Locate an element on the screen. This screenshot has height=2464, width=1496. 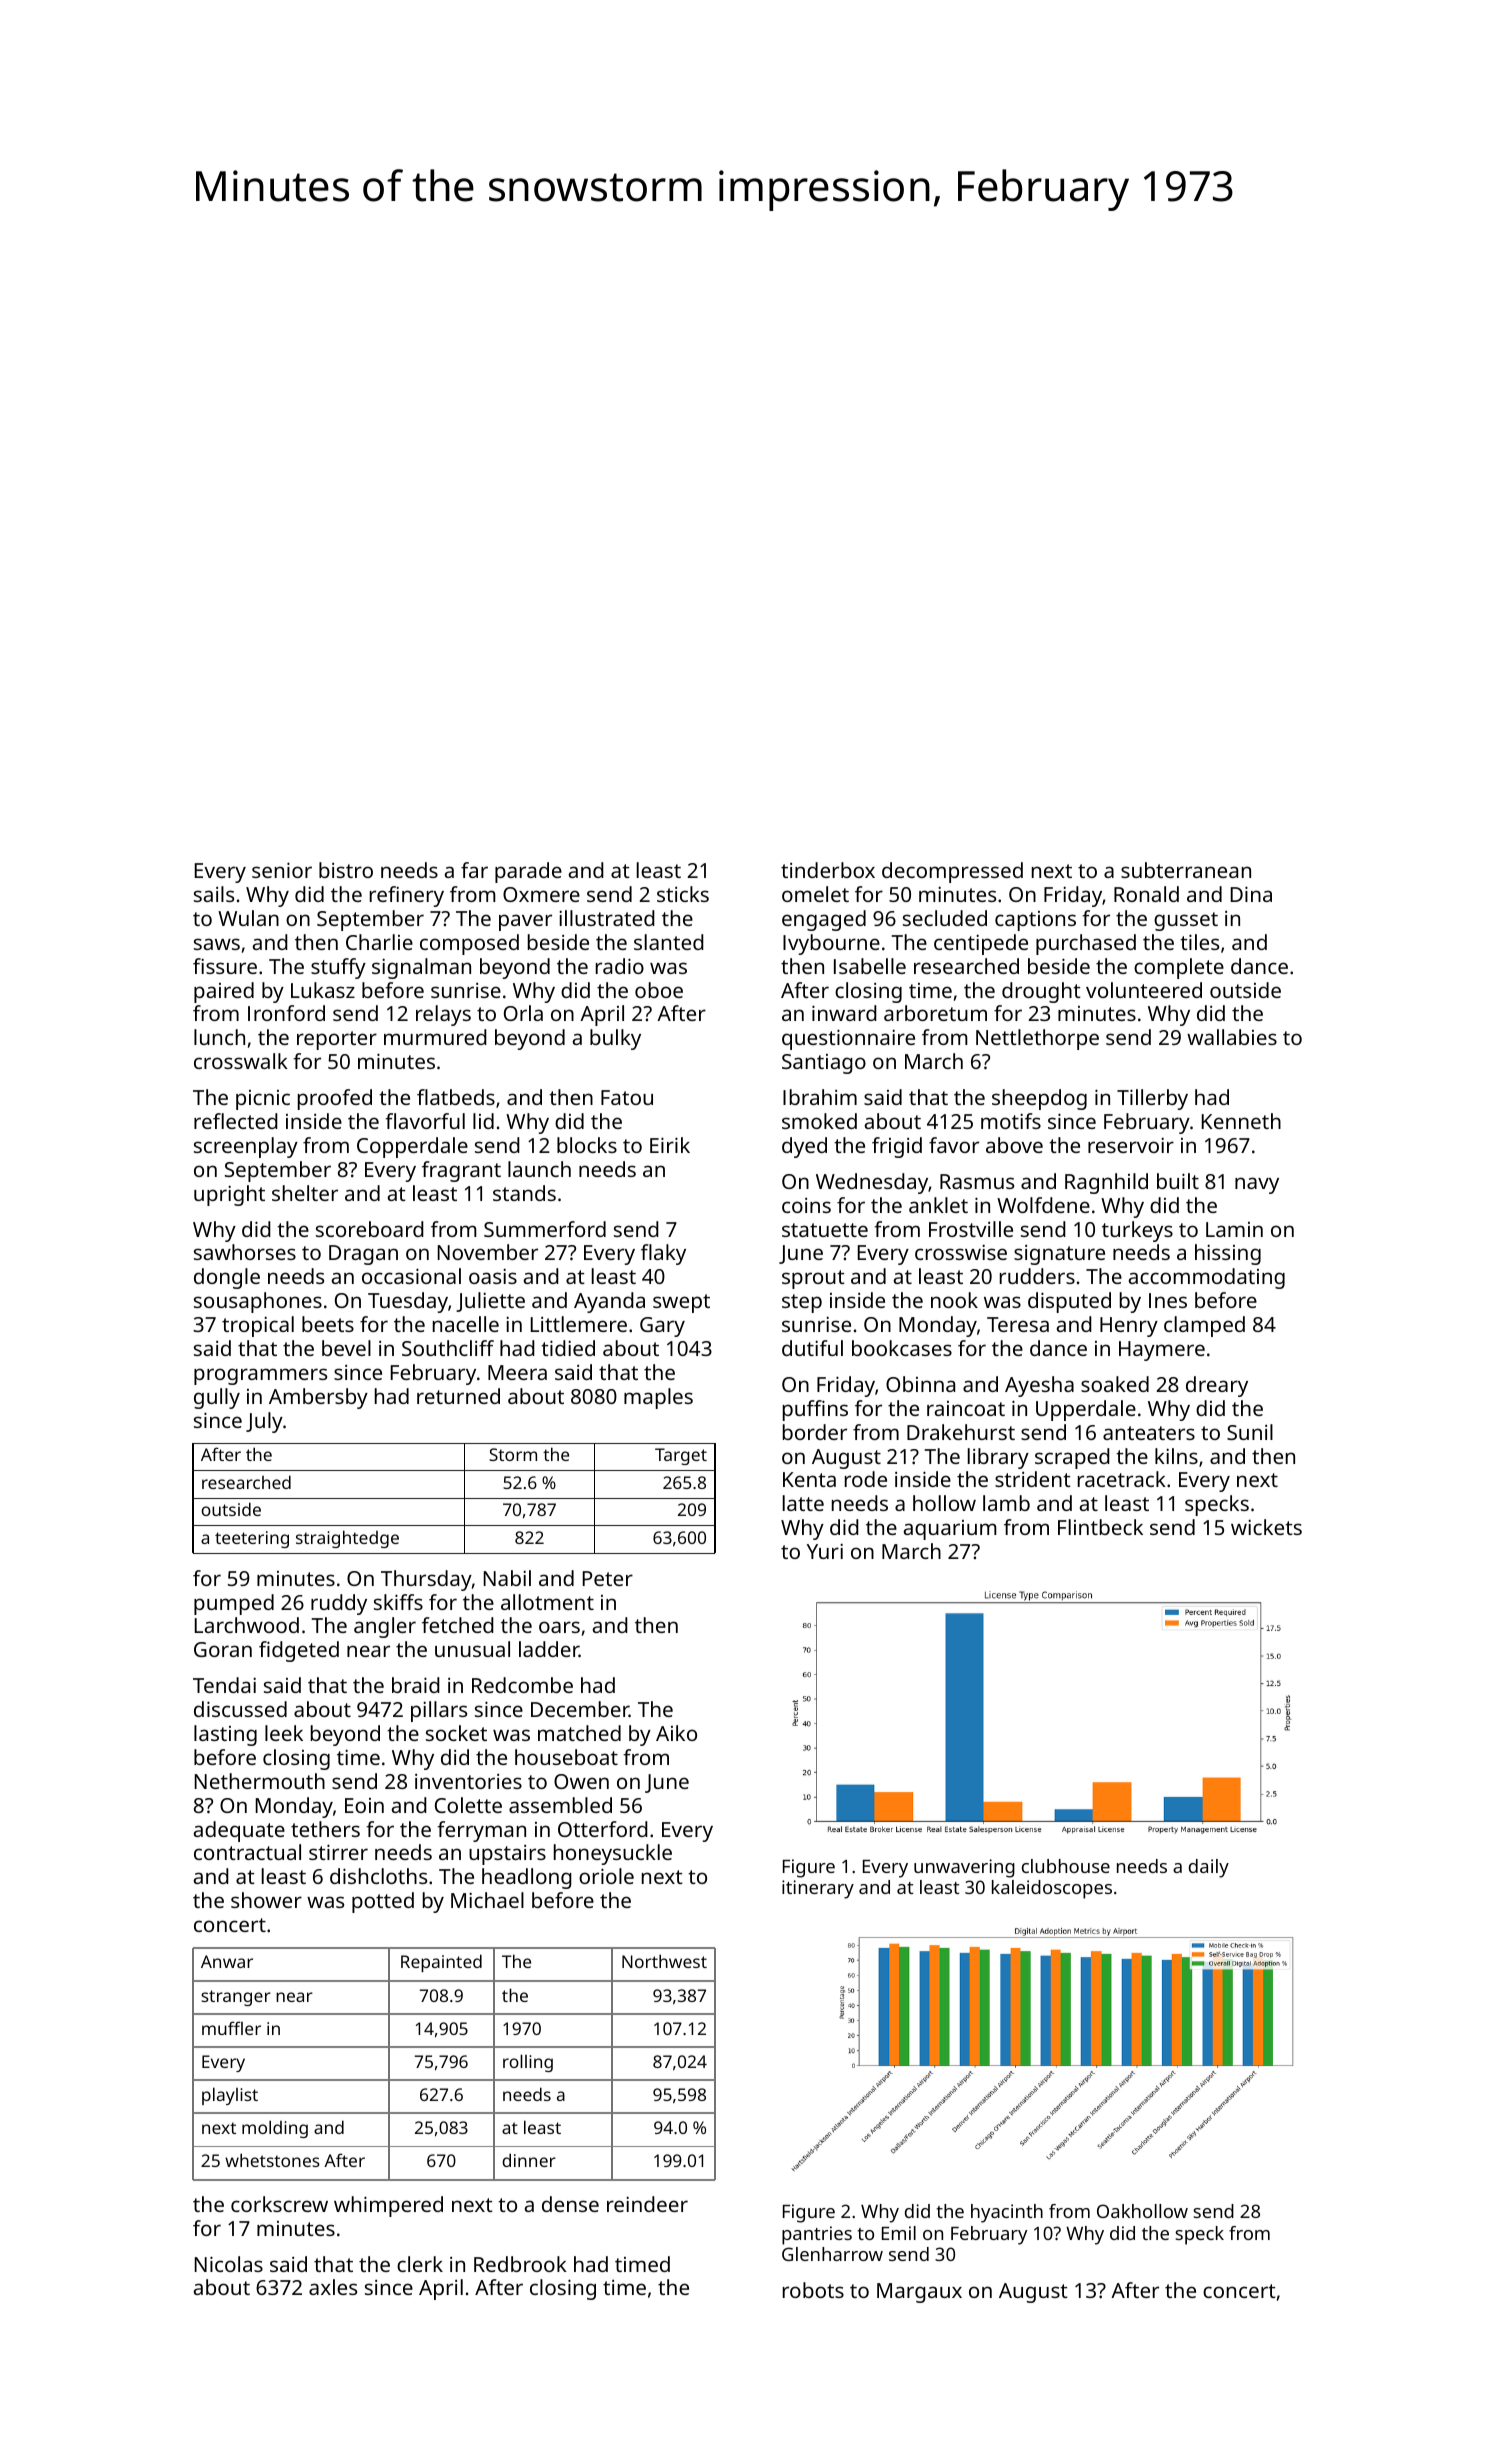
Margaux is located at coordinates (919, 2293).
